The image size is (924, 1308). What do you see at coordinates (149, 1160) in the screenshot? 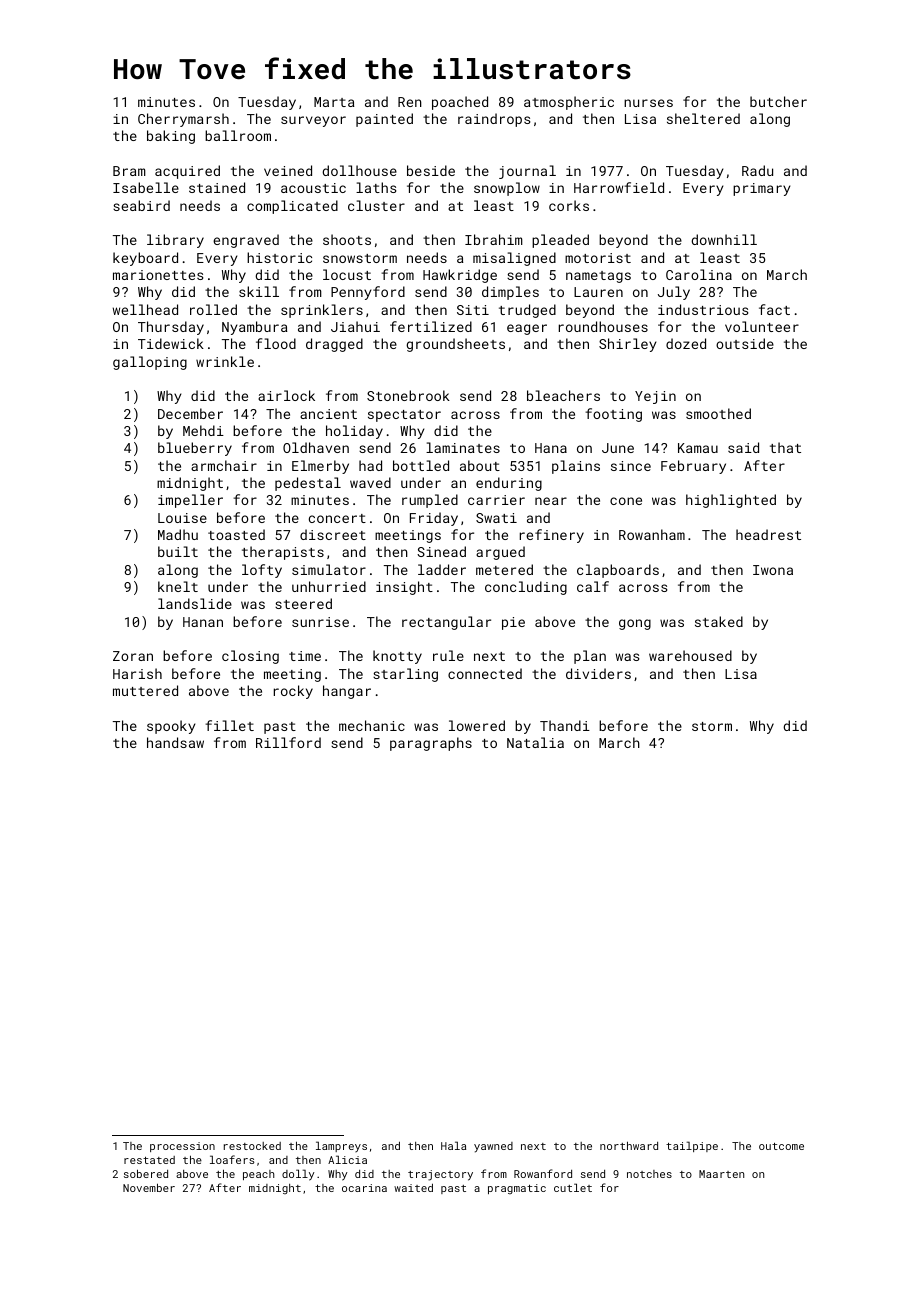
I see `restated` at bounding box center [149, 1160].
